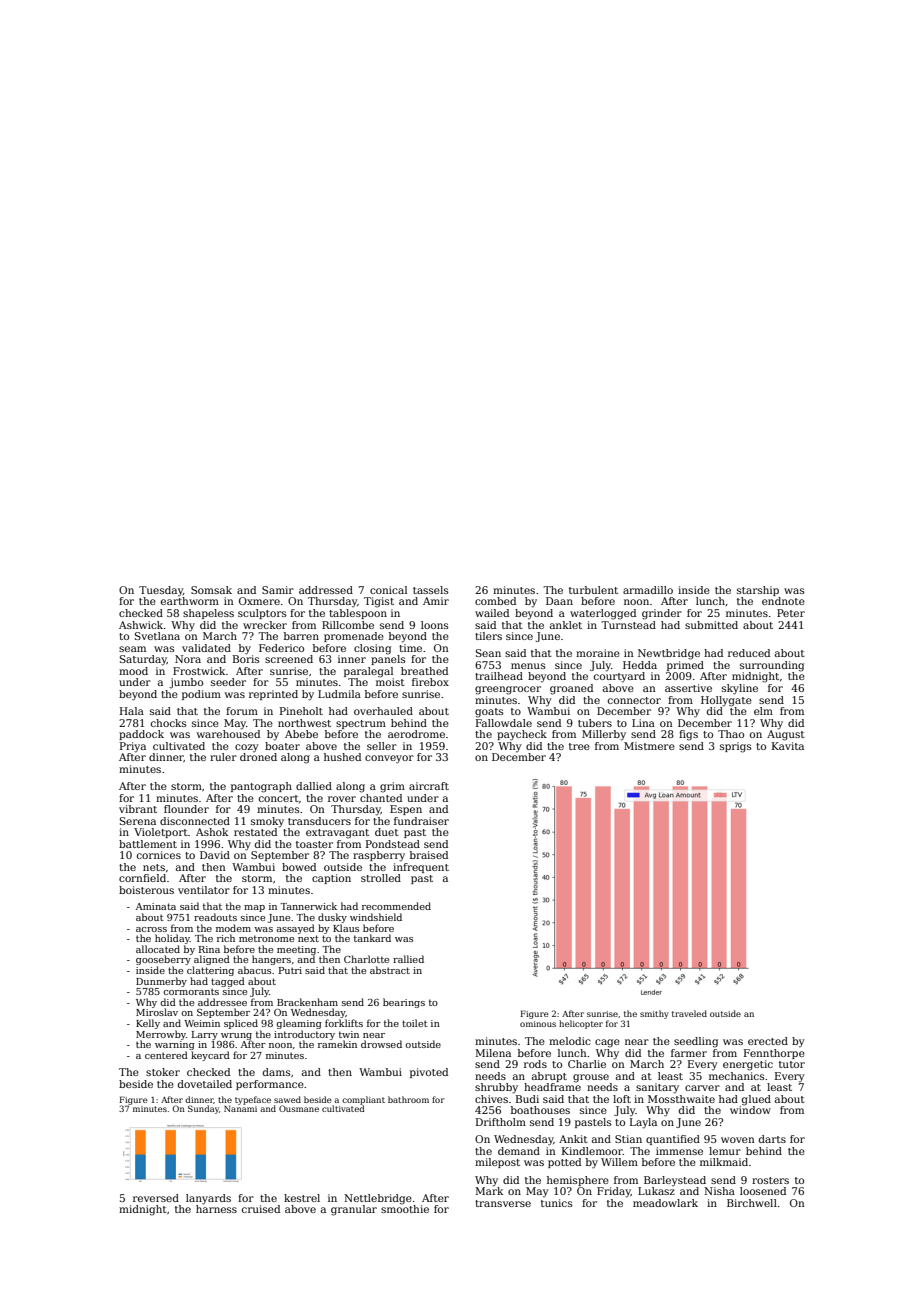  I want to click on typeface, so click(253, 1100).
